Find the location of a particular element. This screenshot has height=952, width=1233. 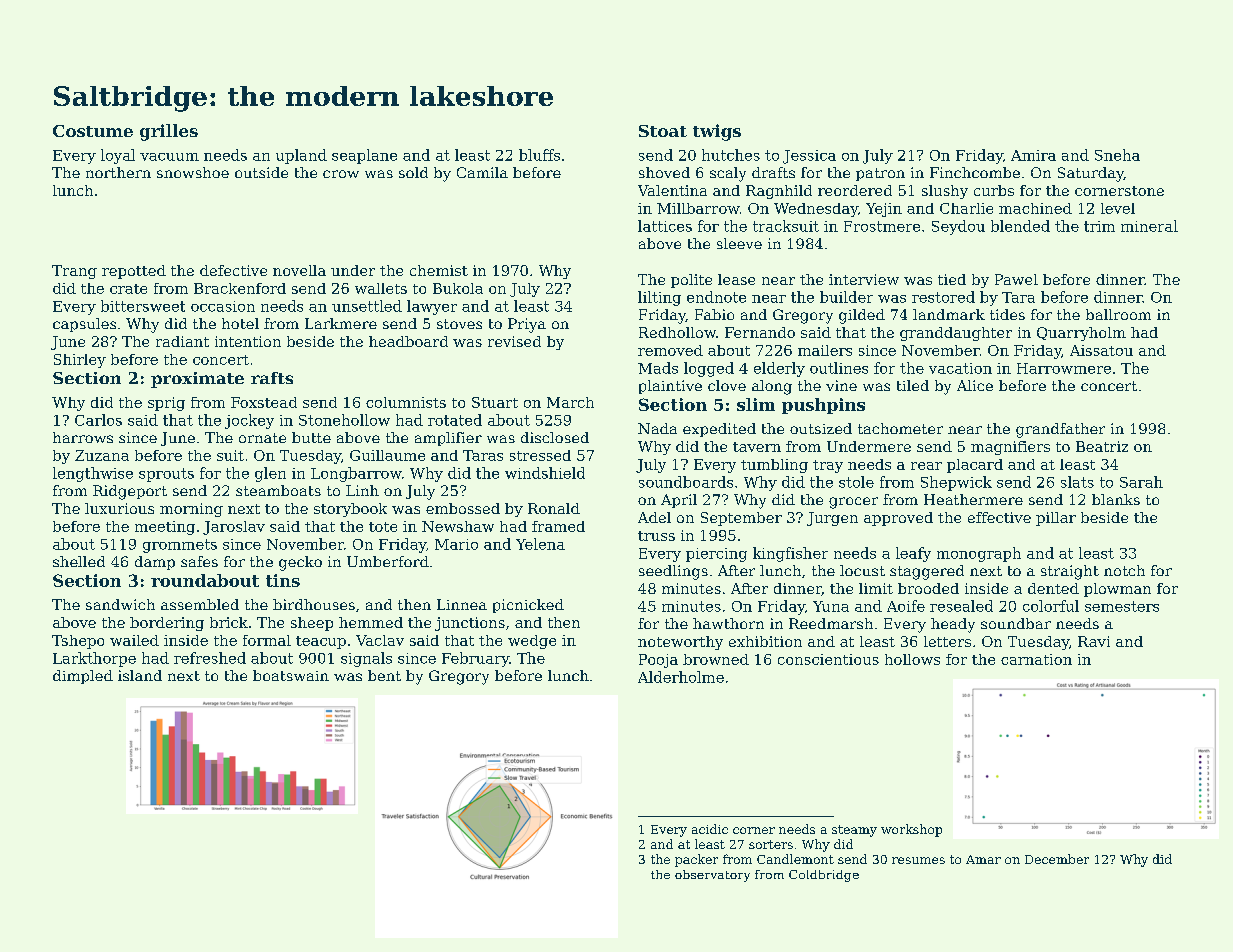

Pawel is located at coordinates (1016, 279).
